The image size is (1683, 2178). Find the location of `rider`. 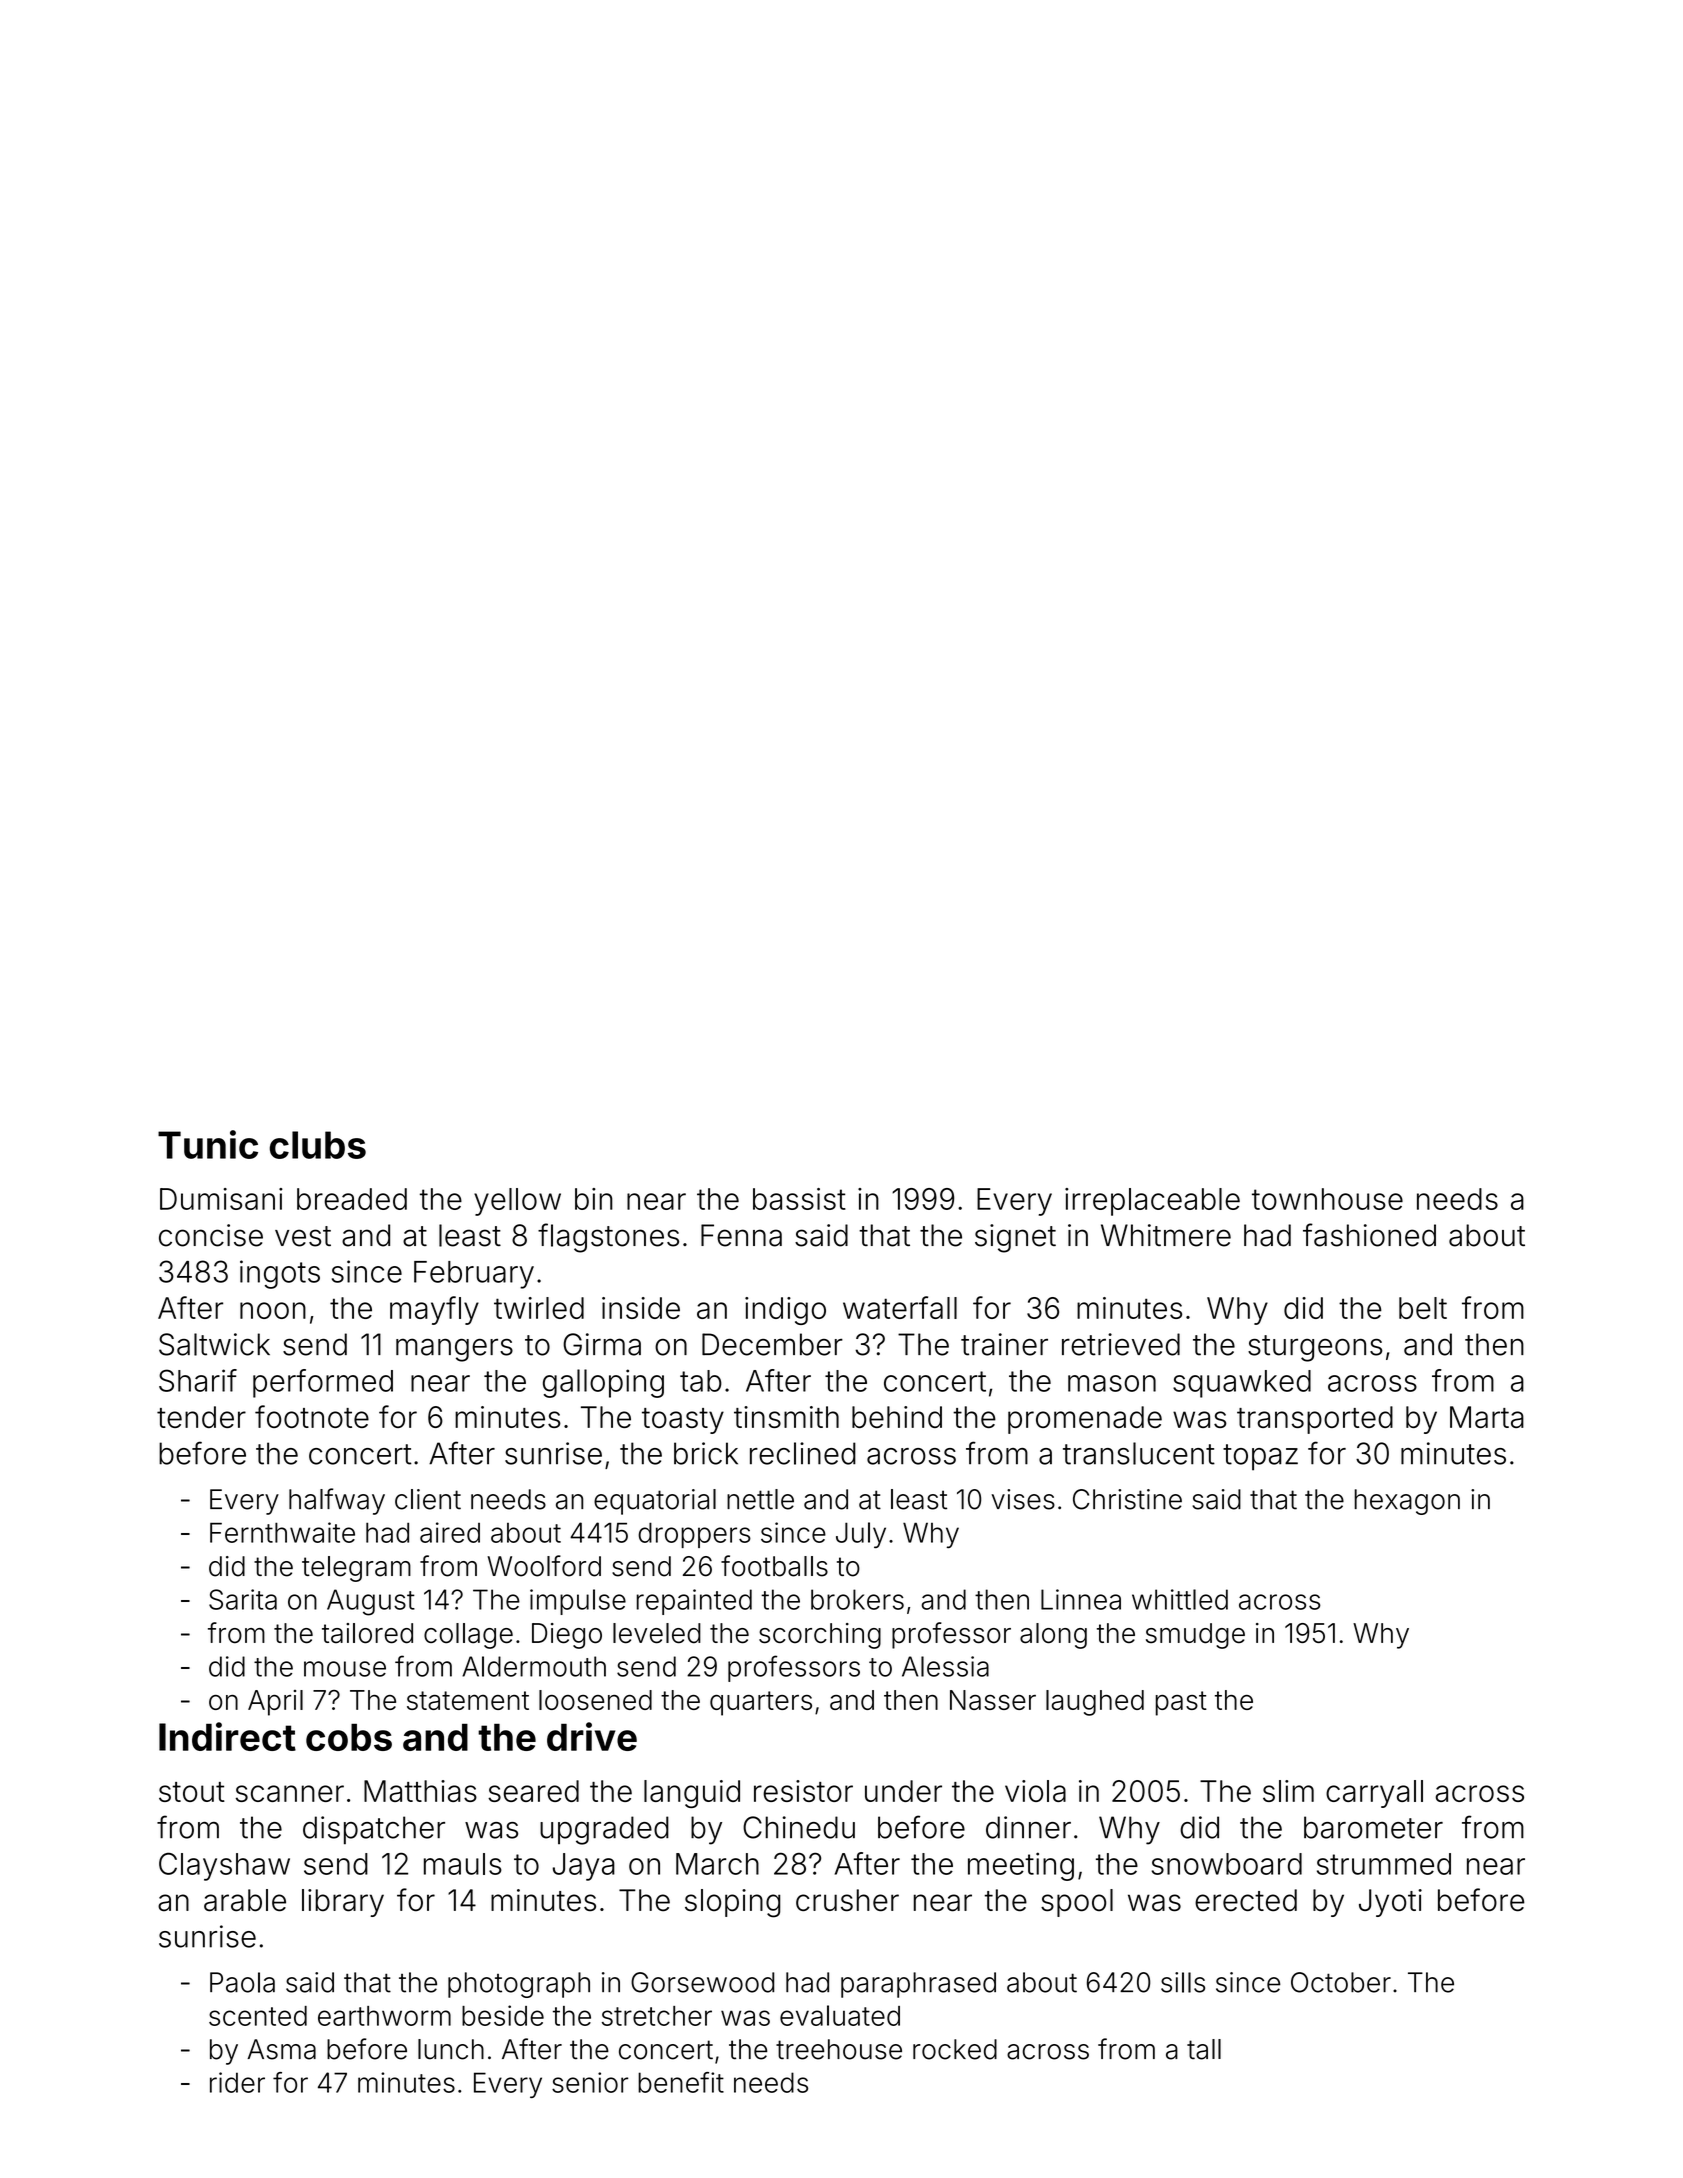

rider is located at coordinates (237, 2082).
